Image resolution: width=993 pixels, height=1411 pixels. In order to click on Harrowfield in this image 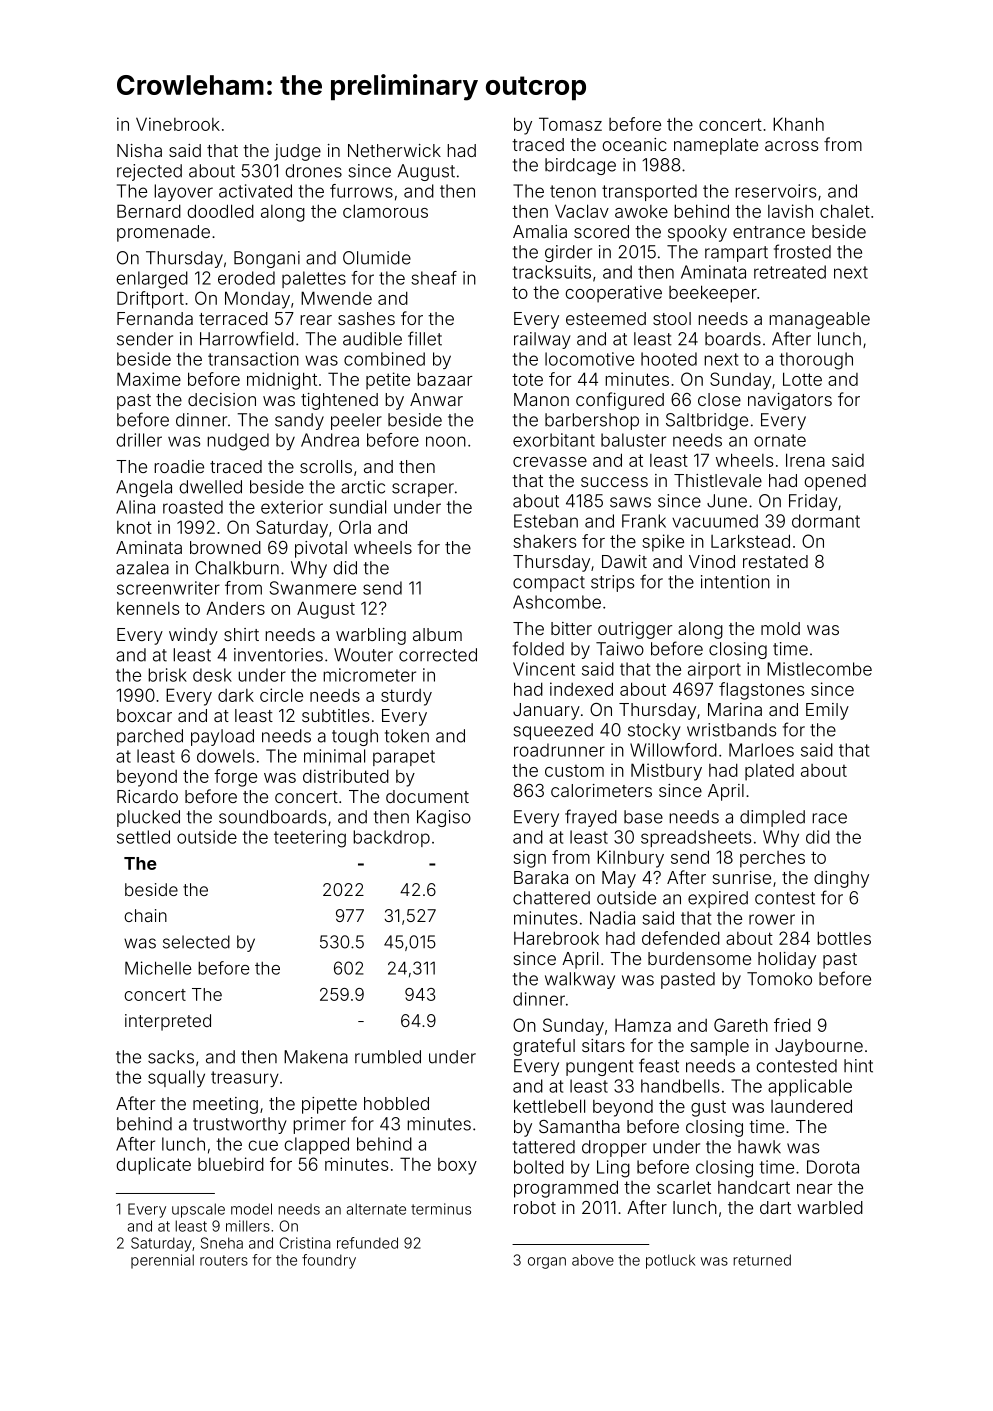, I will do `click(247, 338)`.
